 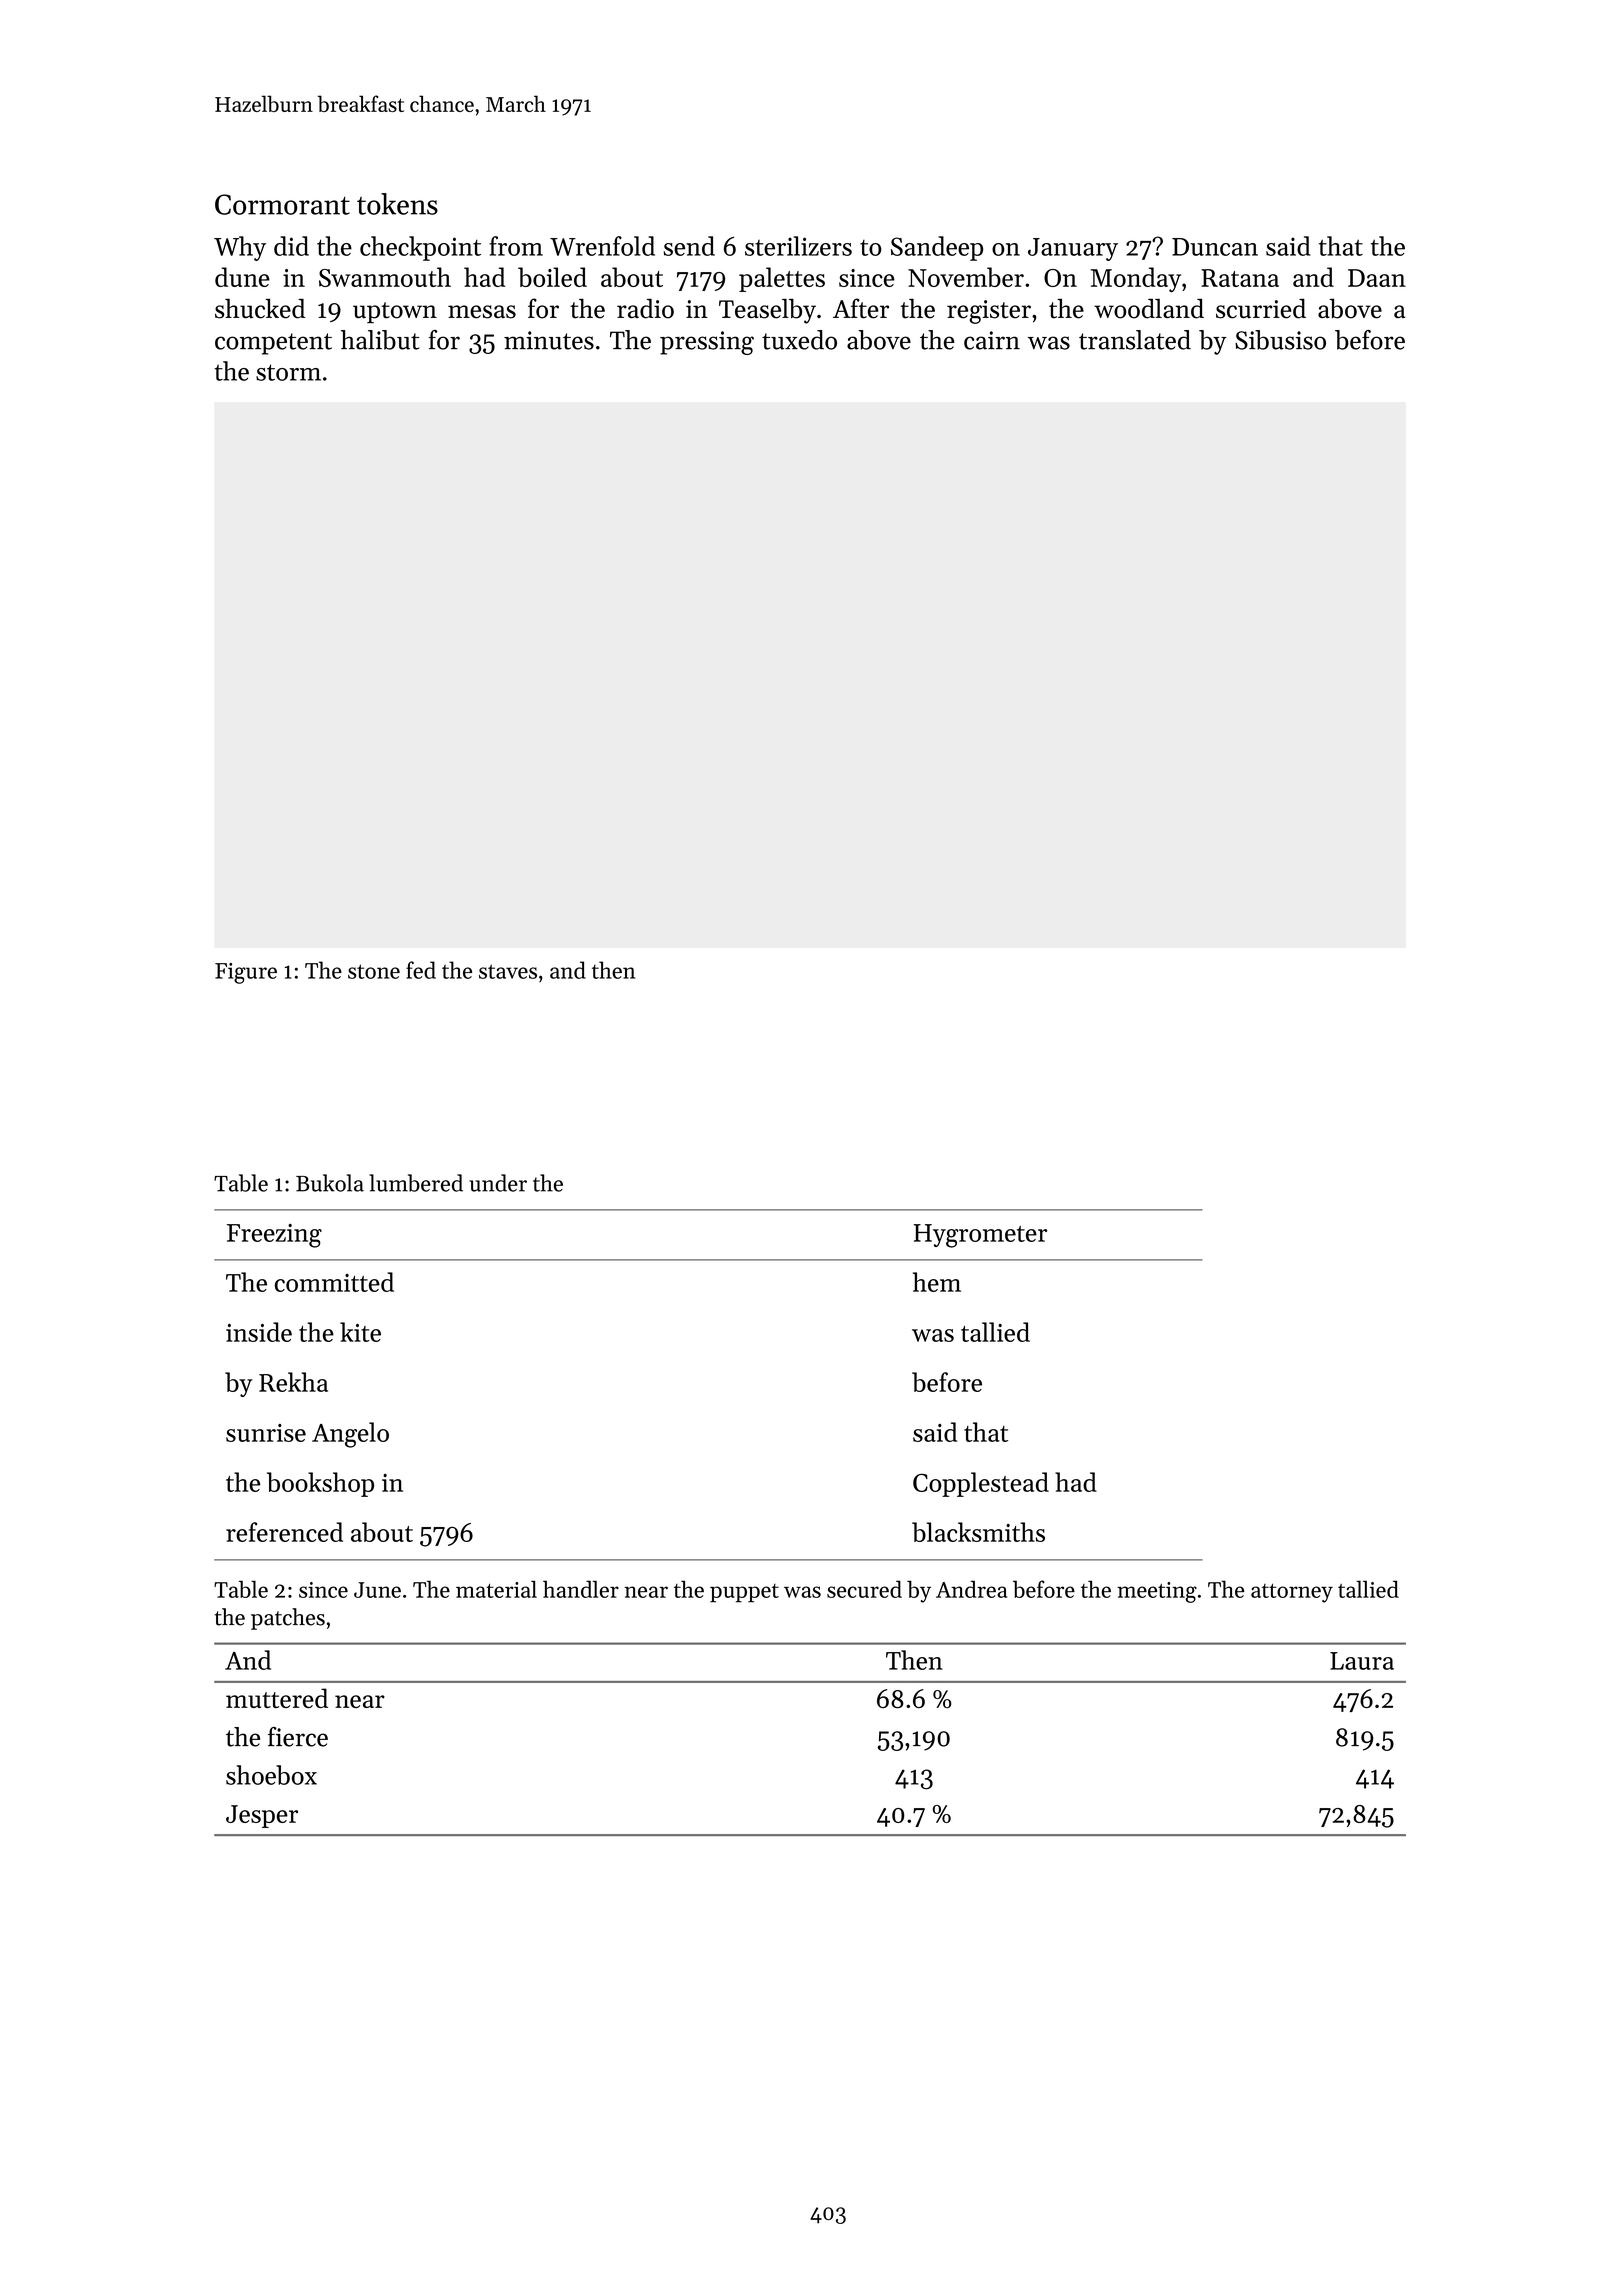 I want to click on Hygrometer, so click(x=980, y=1236).
